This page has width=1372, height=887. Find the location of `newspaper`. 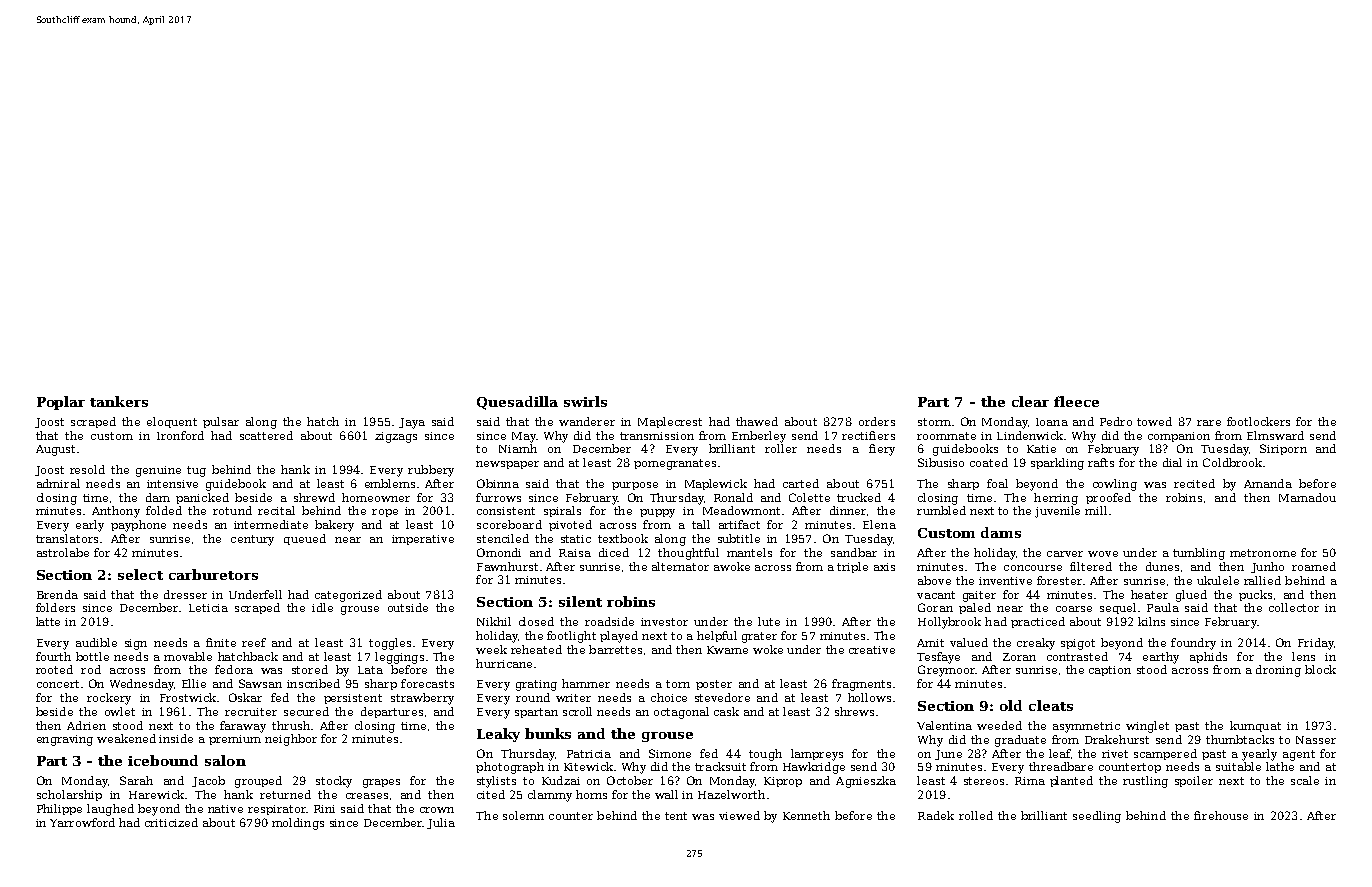

newspaper is located at coordinates (507, 465).
